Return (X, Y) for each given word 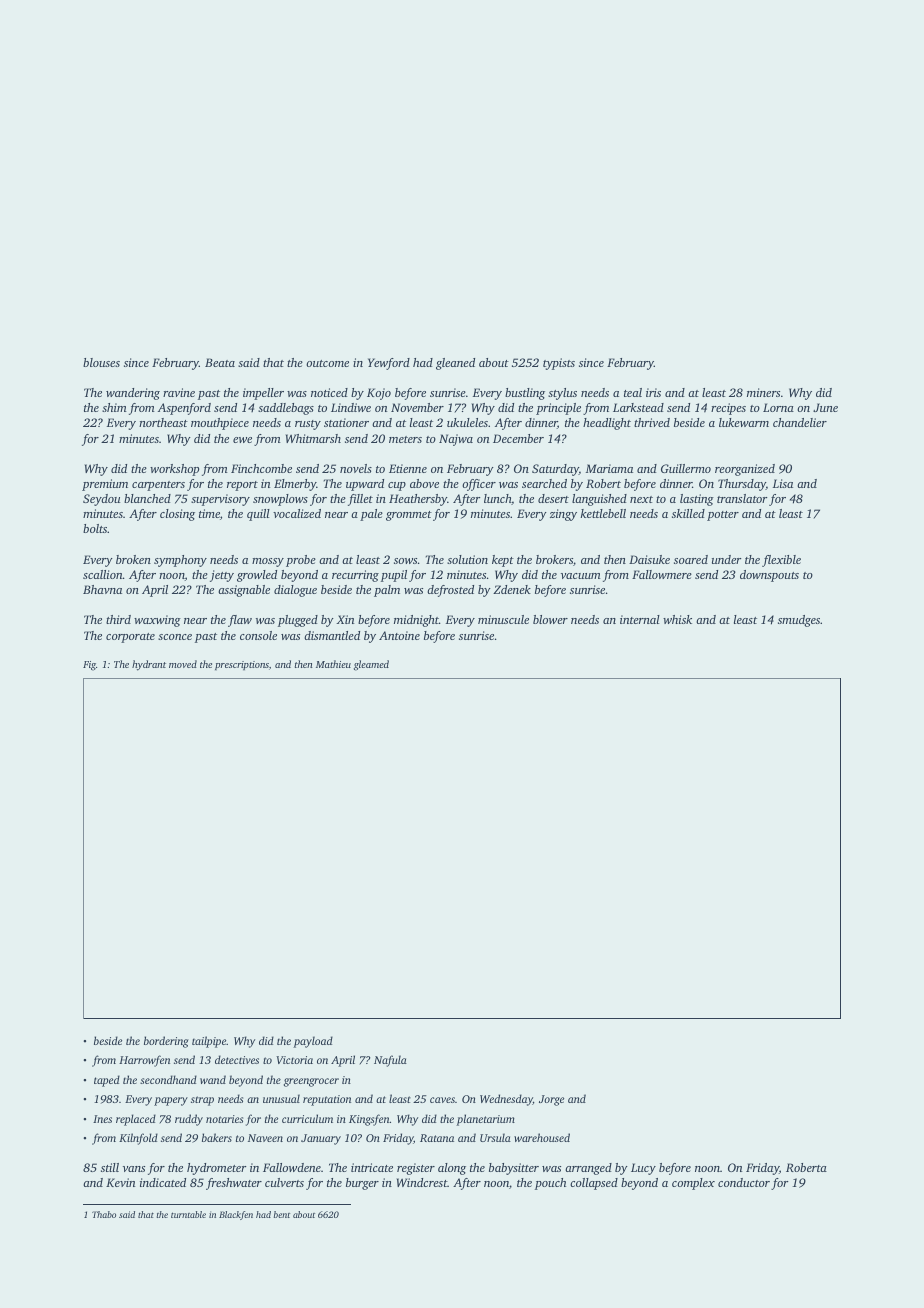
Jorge (551, 1100)
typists (559, 364)
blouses (101, 362)
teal (633, 392)
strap (202, 1101)
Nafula (390, 1061)
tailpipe (209, 1042)
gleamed (371, 665)
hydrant (149, 665)
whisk (677, 619)
